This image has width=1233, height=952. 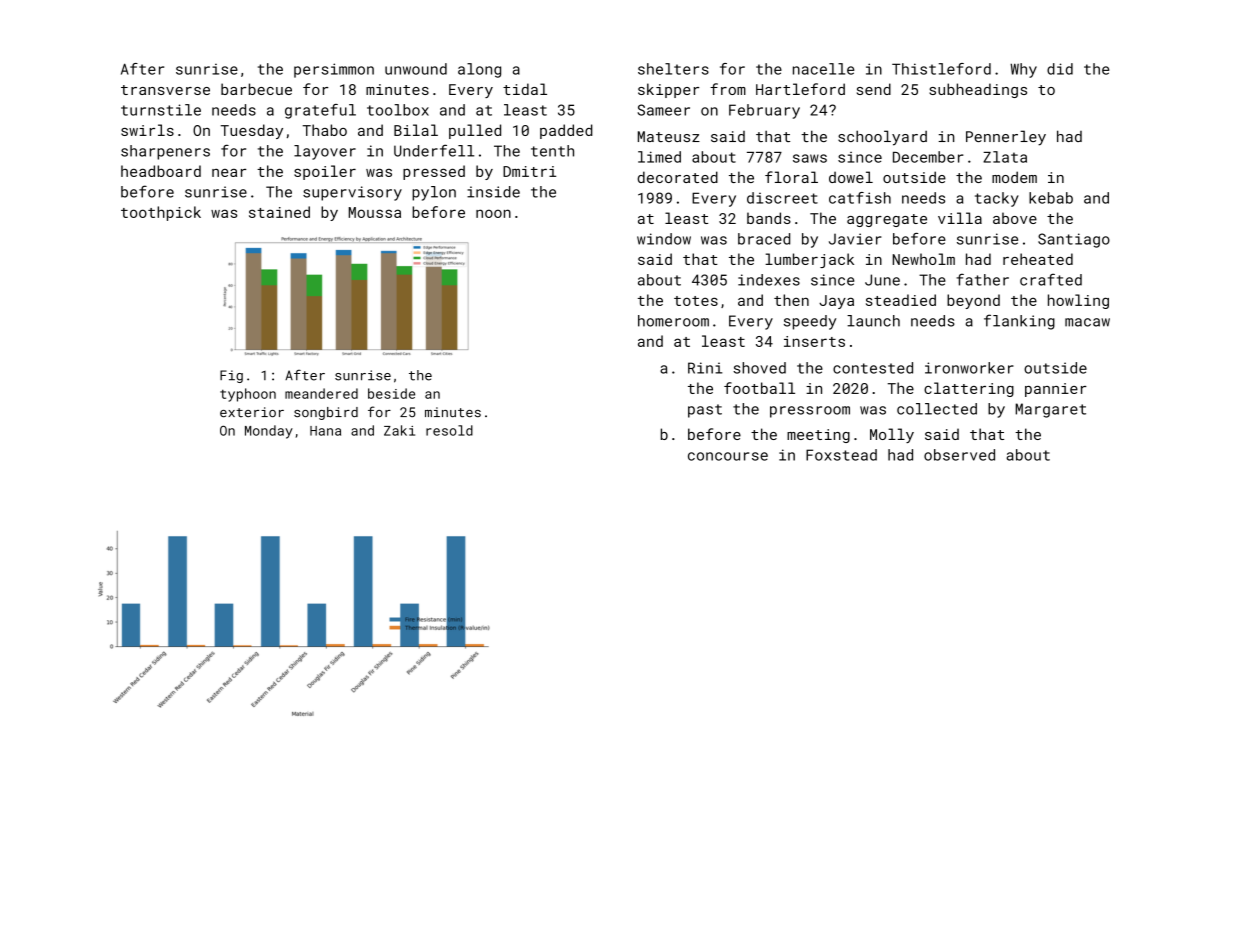 I want to click on Hana, so click(x=325, y=431).
